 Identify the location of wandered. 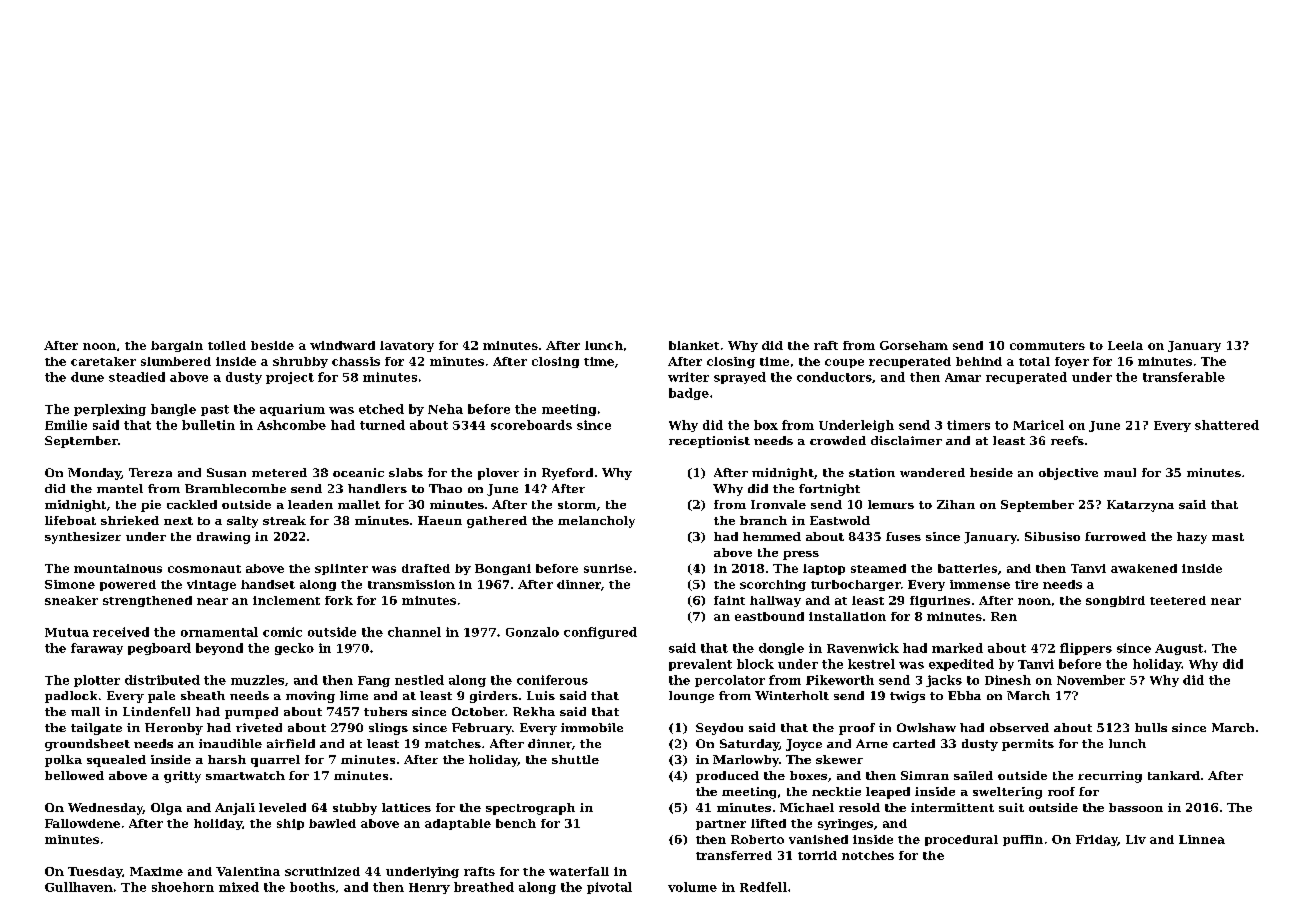
(932, 472).
